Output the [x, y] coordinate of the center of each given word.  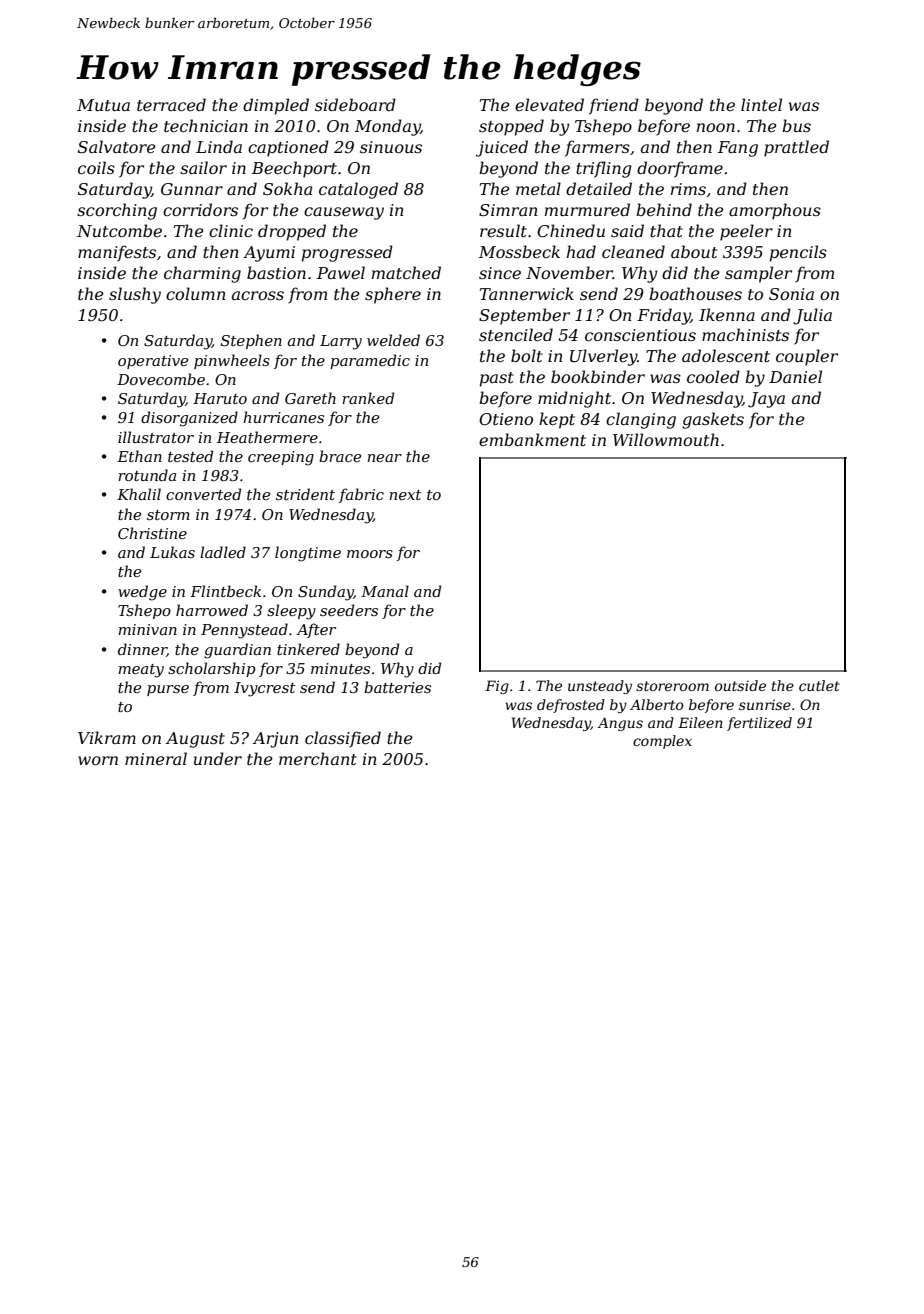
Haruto [220, 398]
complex [662, 742]
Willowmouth [666, 439]
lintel [761, 104]
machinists [745, 334]
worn [98, 760]
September [524, 316]
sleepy [291, 612]
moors [370, 554]
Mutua [103, 105]
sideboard [355, 104]
